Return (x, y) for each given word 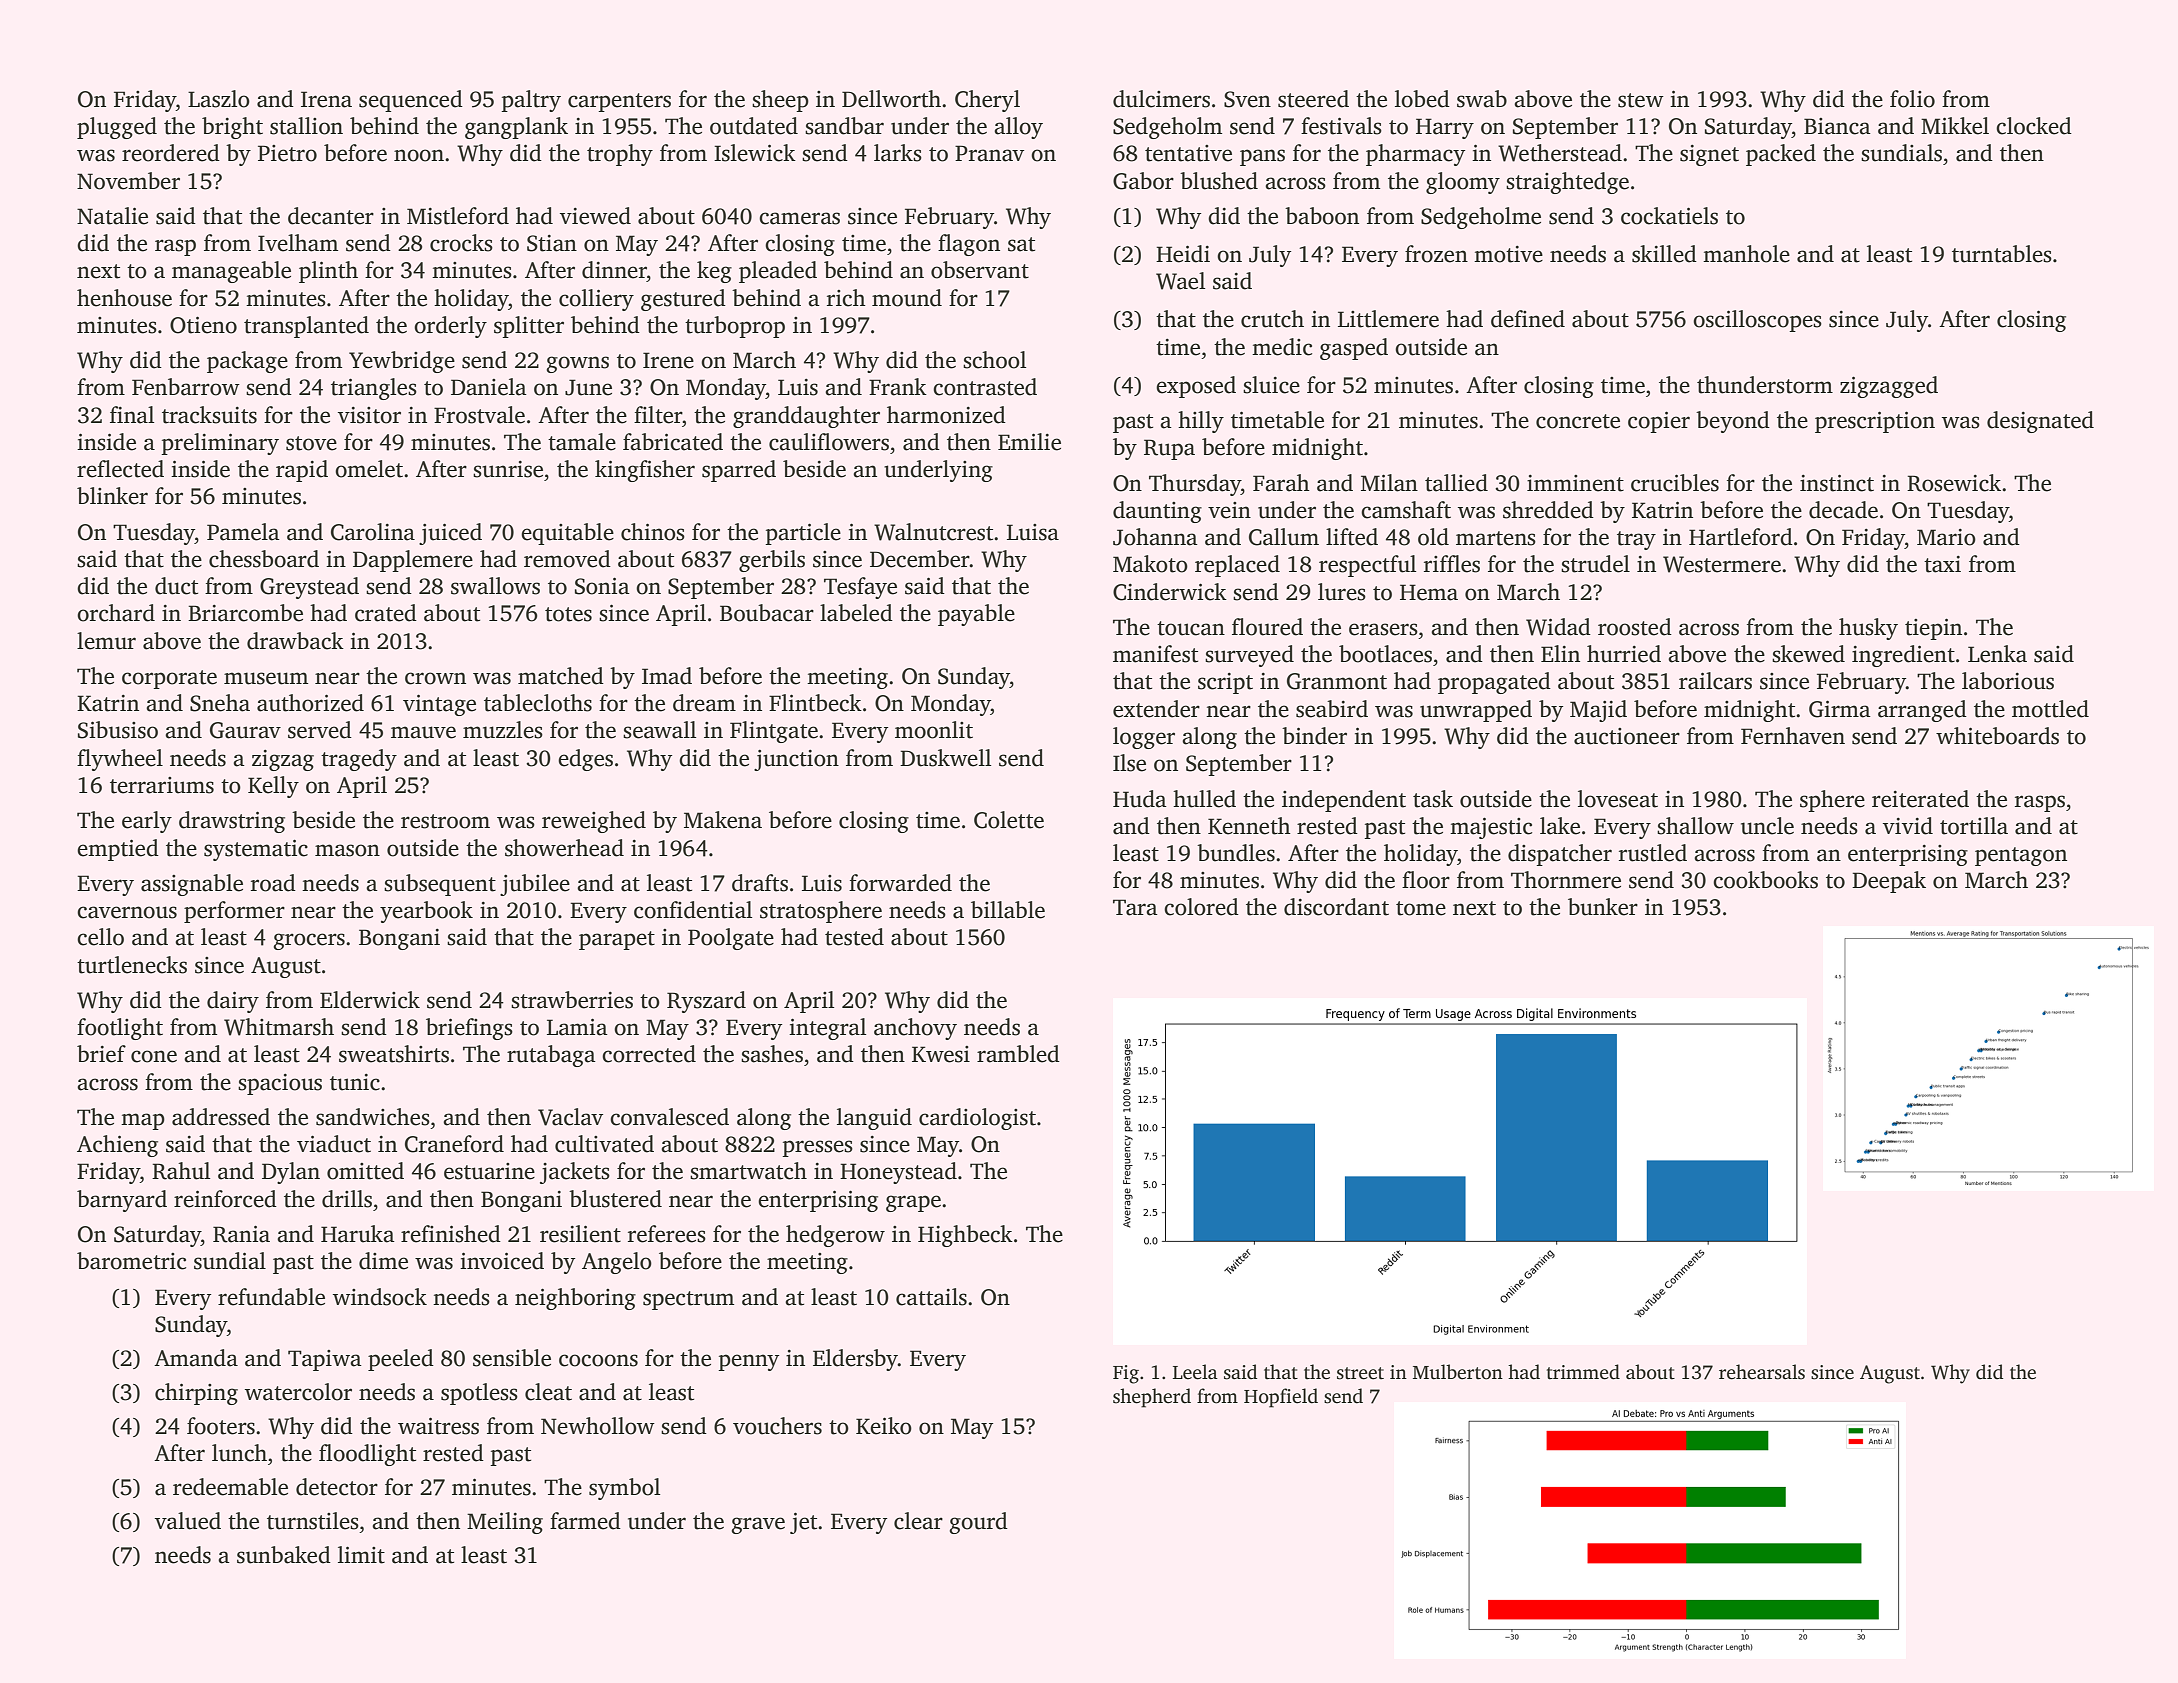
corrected (649, 1054)
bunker (1603, 907)
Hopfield (1281, 1398)
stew (1641, 100)
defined (1528, 319)
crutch (1272, 319)
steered (1313, 99)
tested (854, 937)
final (132, 415)
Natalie (112, 216)
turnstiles (313, 1521)
